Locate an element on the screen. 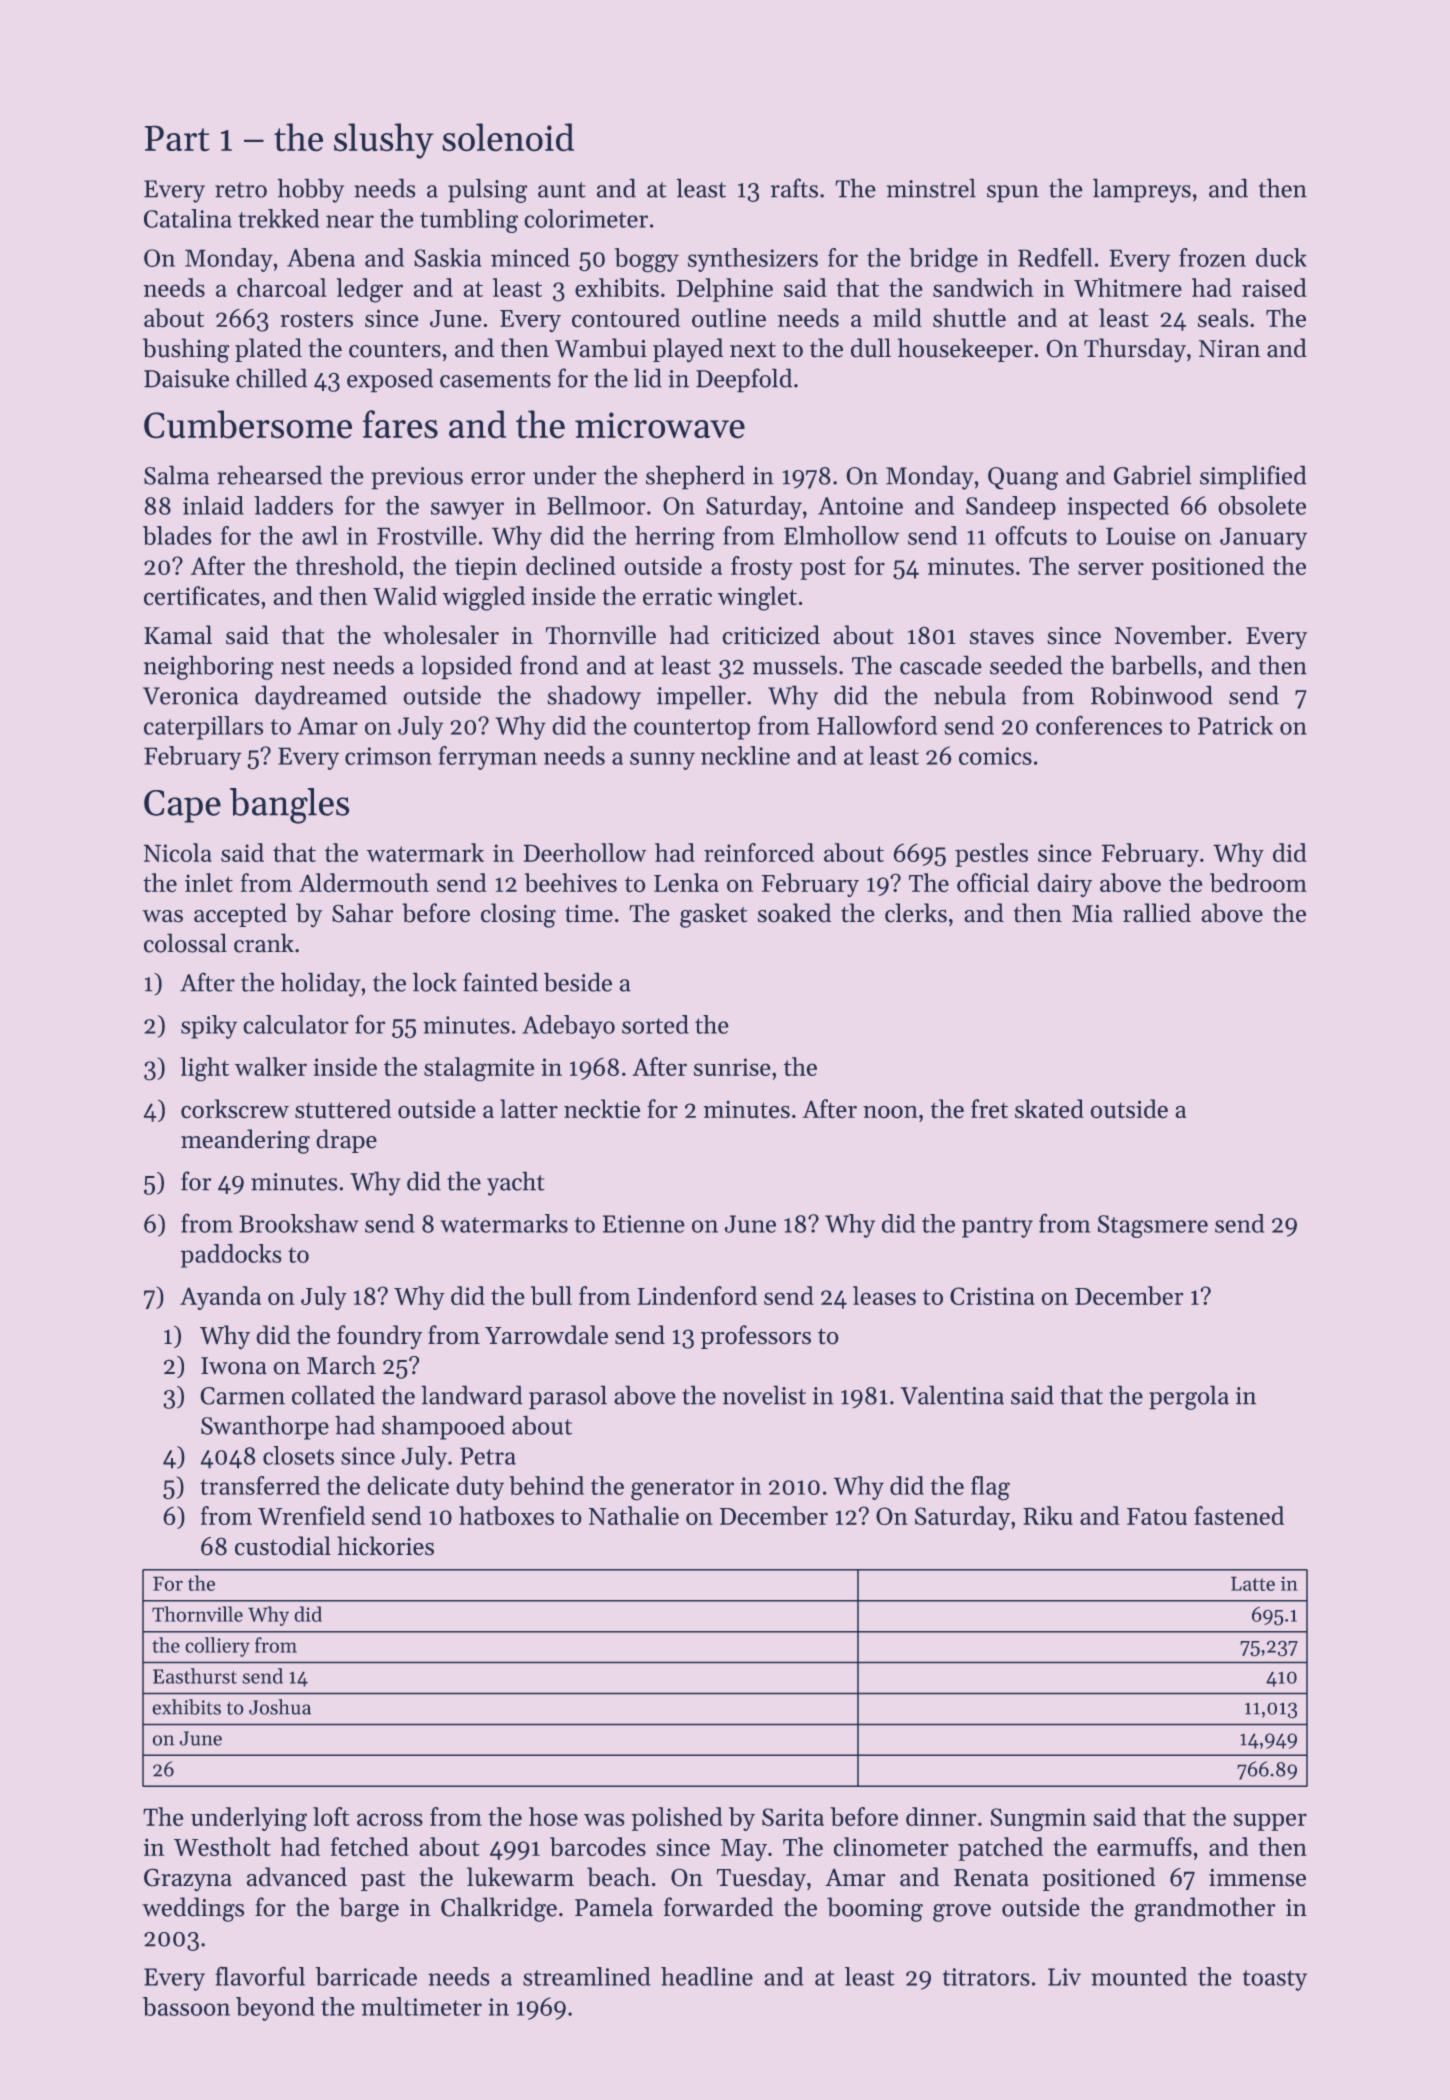 This screenshot has width=1450, height=2100. solenoid is located at coordinates (508, 137).
